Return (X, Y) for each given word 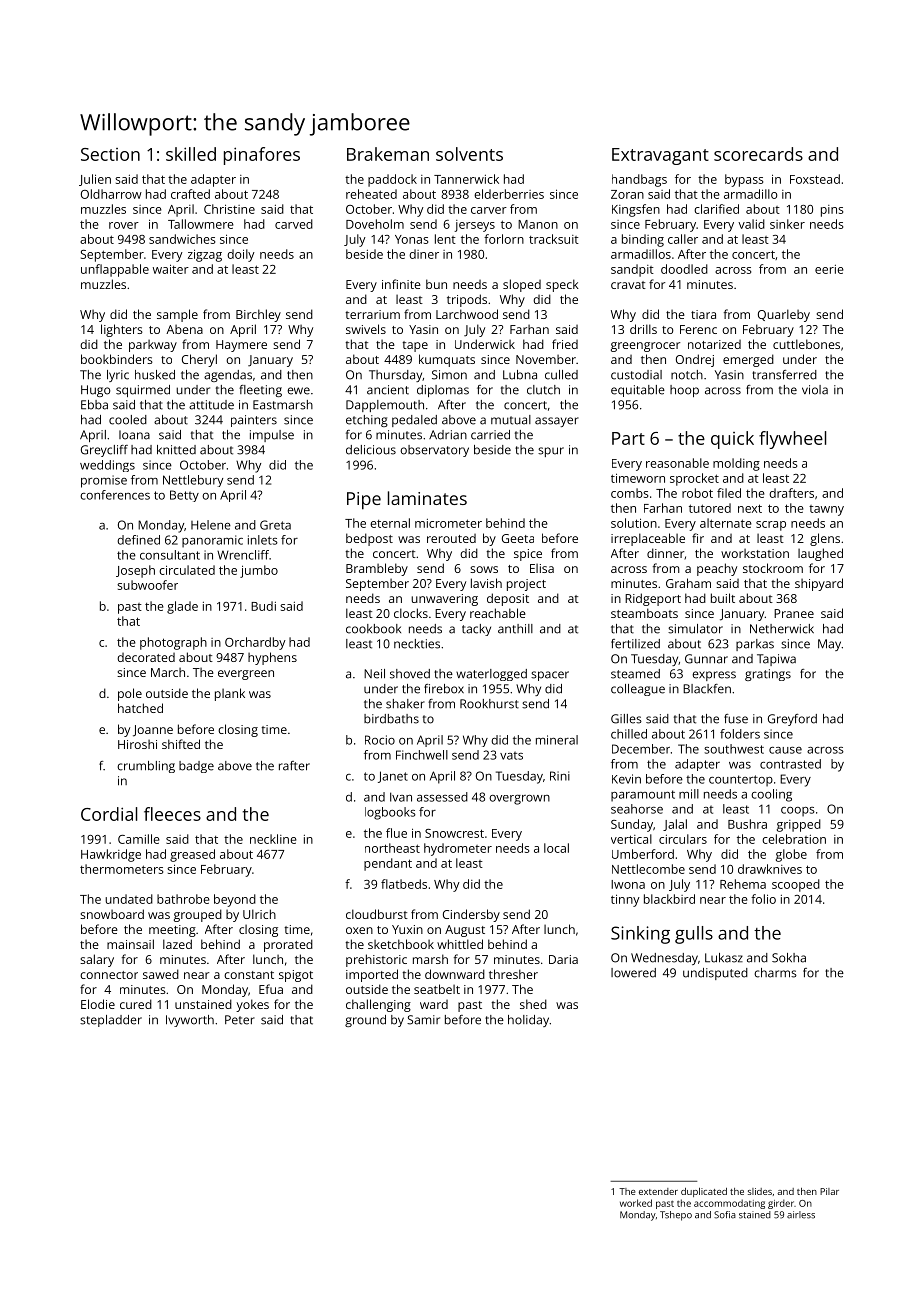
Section (110, 154)
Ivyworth (190, 1021)
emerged (748, 360)
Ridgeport (653, 599)
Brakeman (388, 154)
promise (104, 481)
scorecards (758, 154)
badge (196, 767)
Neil (374, 674)
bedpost (369, 539)
